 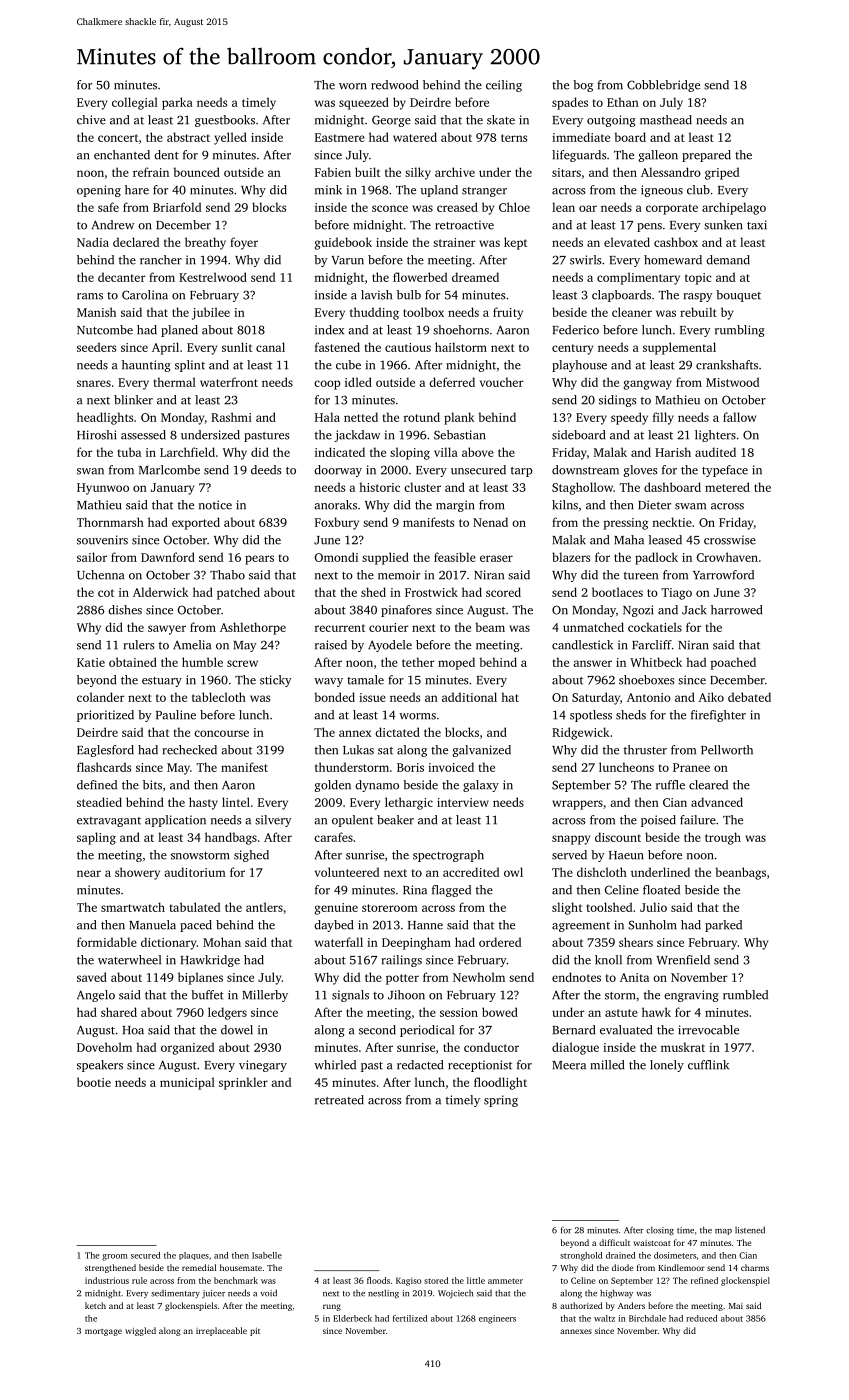 I want to click on ceiling, so click(x=504, y=86).
